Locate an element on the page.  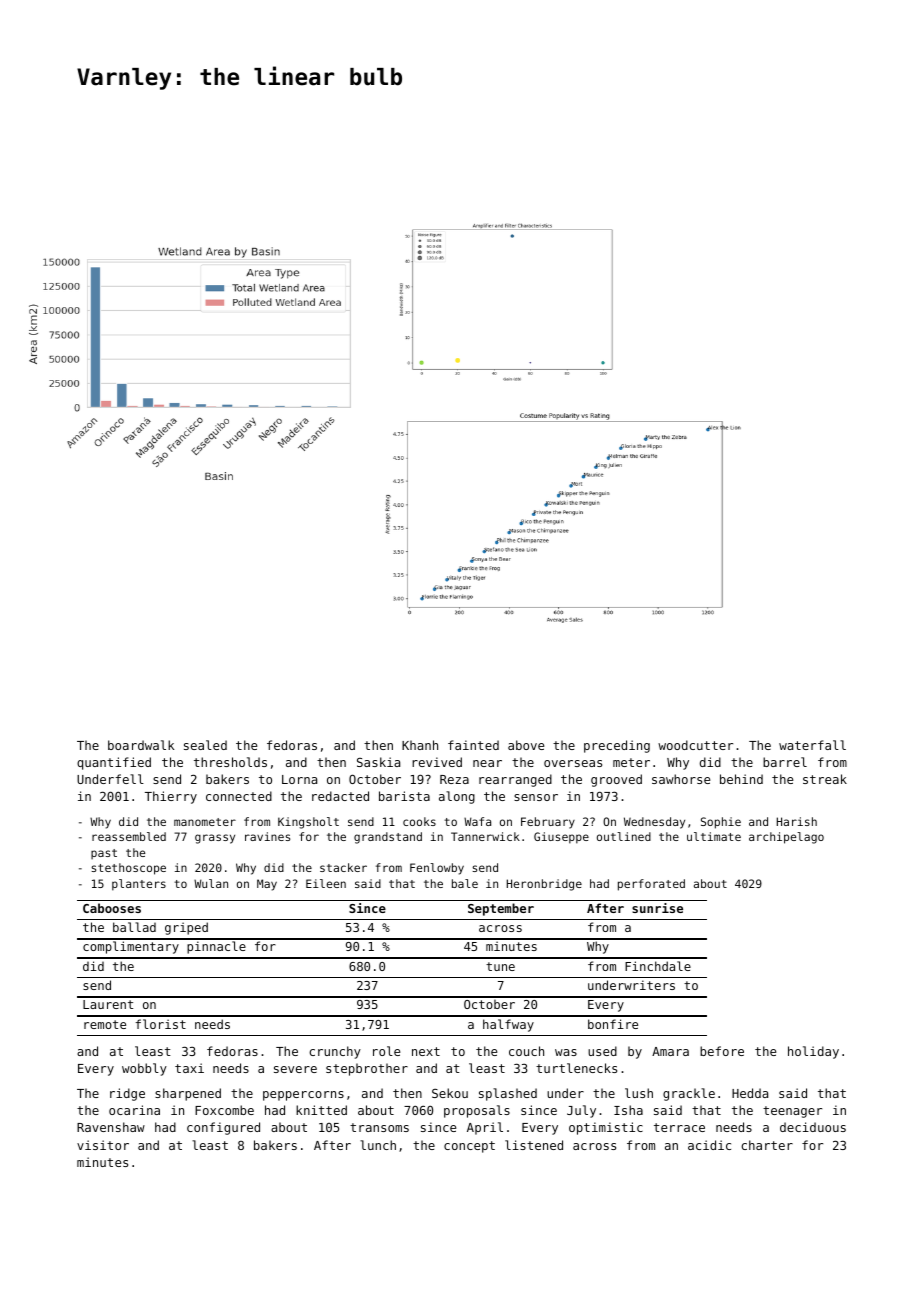
sensor is located at coordinates (536, 797).
